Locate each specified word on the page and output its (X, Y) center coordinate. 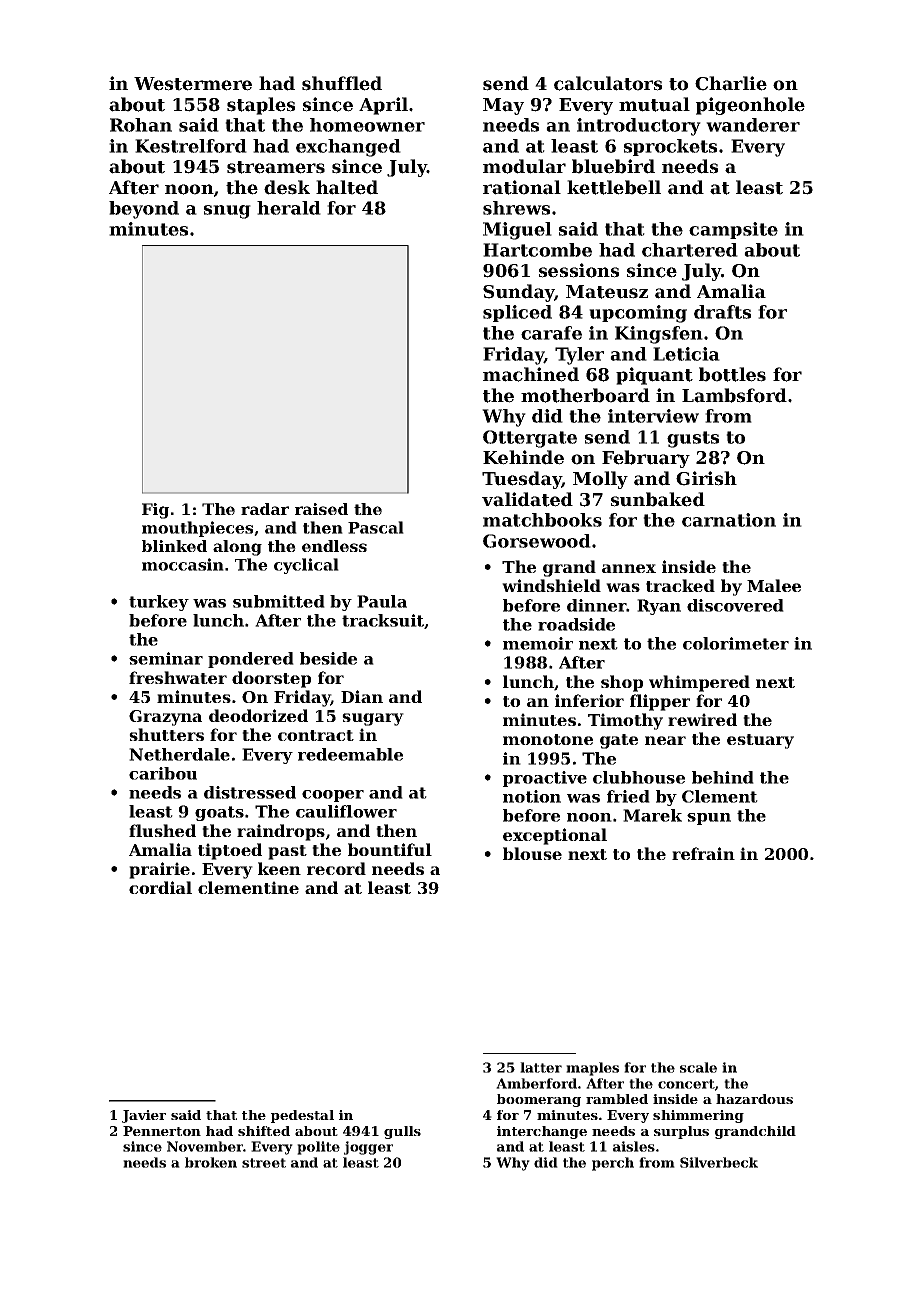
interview (653, 416)
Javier (144, 1116)
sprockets (670, 147)
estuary (760, 741)
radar (265, 509)
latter (541, 1067)
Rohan (141, 125)
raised (321, 509)
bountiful (390, 849)
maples (592, 1069)
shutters (166, 734)
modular (524, 166)
